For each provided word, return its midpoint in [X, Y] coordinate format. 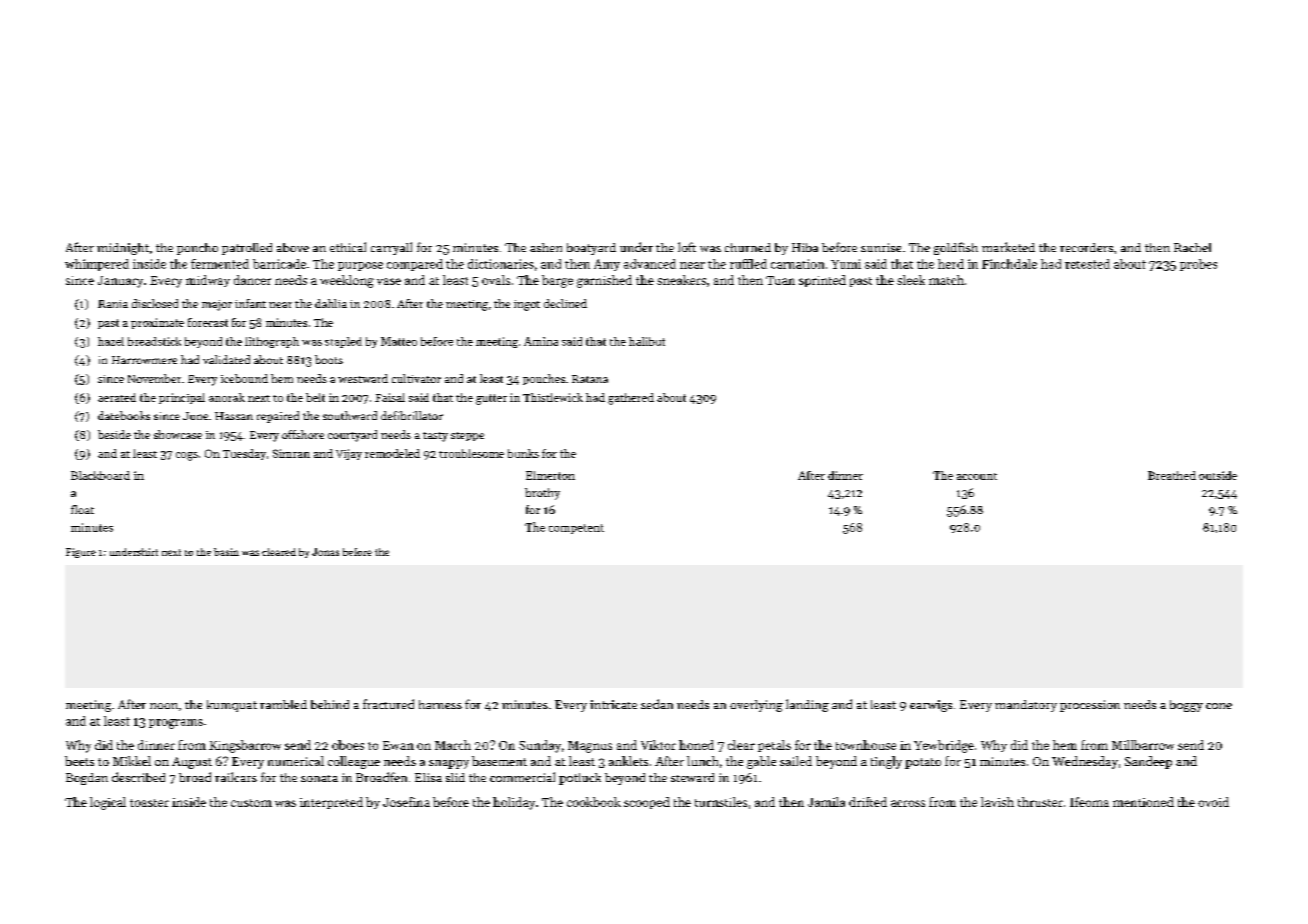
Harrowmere [144, 360]
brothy [542, 494]
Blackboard [100, 475]
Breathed [1172, 475]
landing [807, 705]
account [977, 476]
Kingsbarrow [245, 746]
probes [1198, 265]
